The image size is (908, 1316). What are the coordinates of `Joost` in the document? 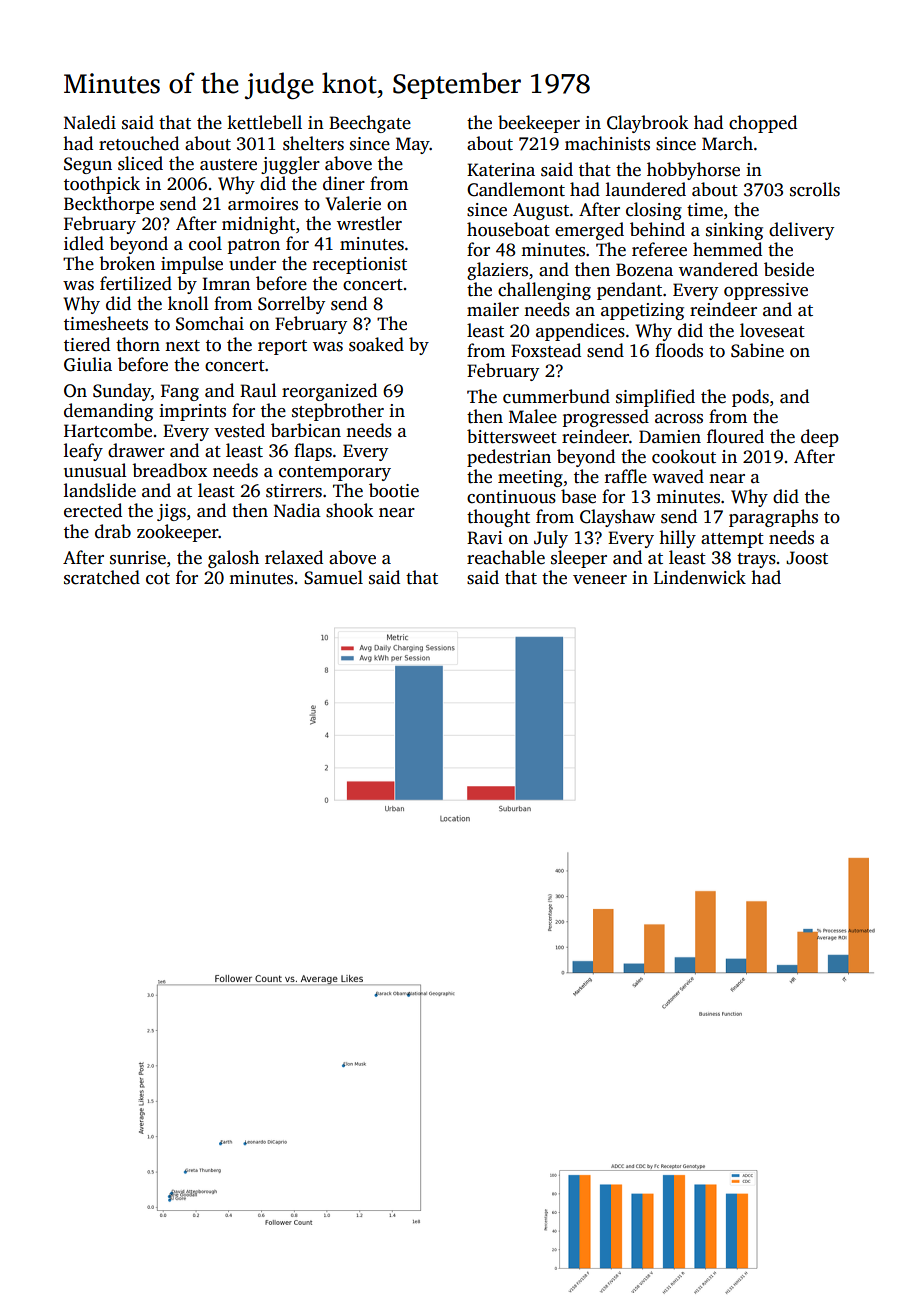 It's located at (807, 558).
